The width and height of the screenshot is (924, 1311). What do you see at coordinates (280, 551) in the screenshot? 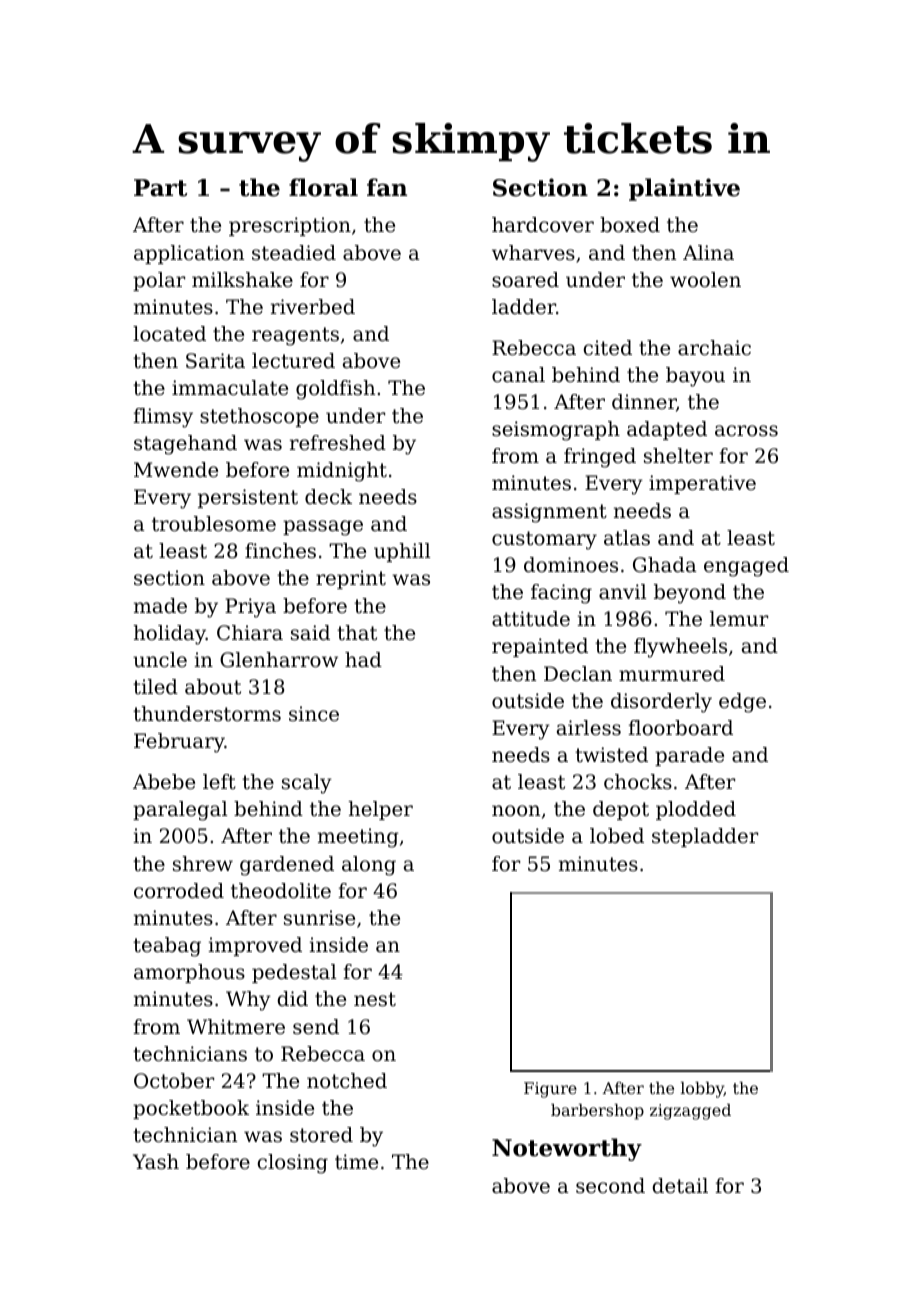
I see `finches` at bounding box center [280, 551].
